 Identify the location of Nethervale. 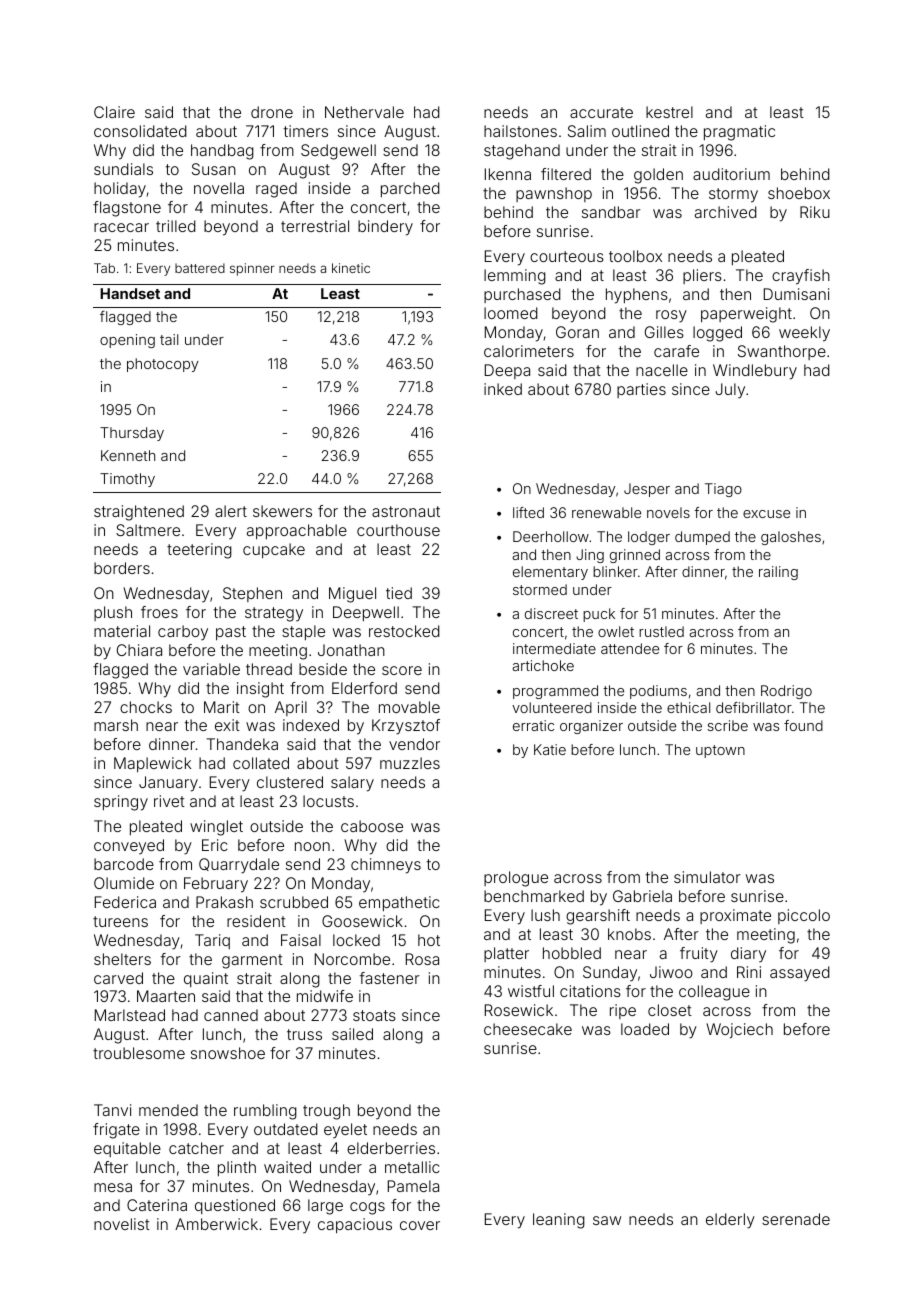
(364, 112).
